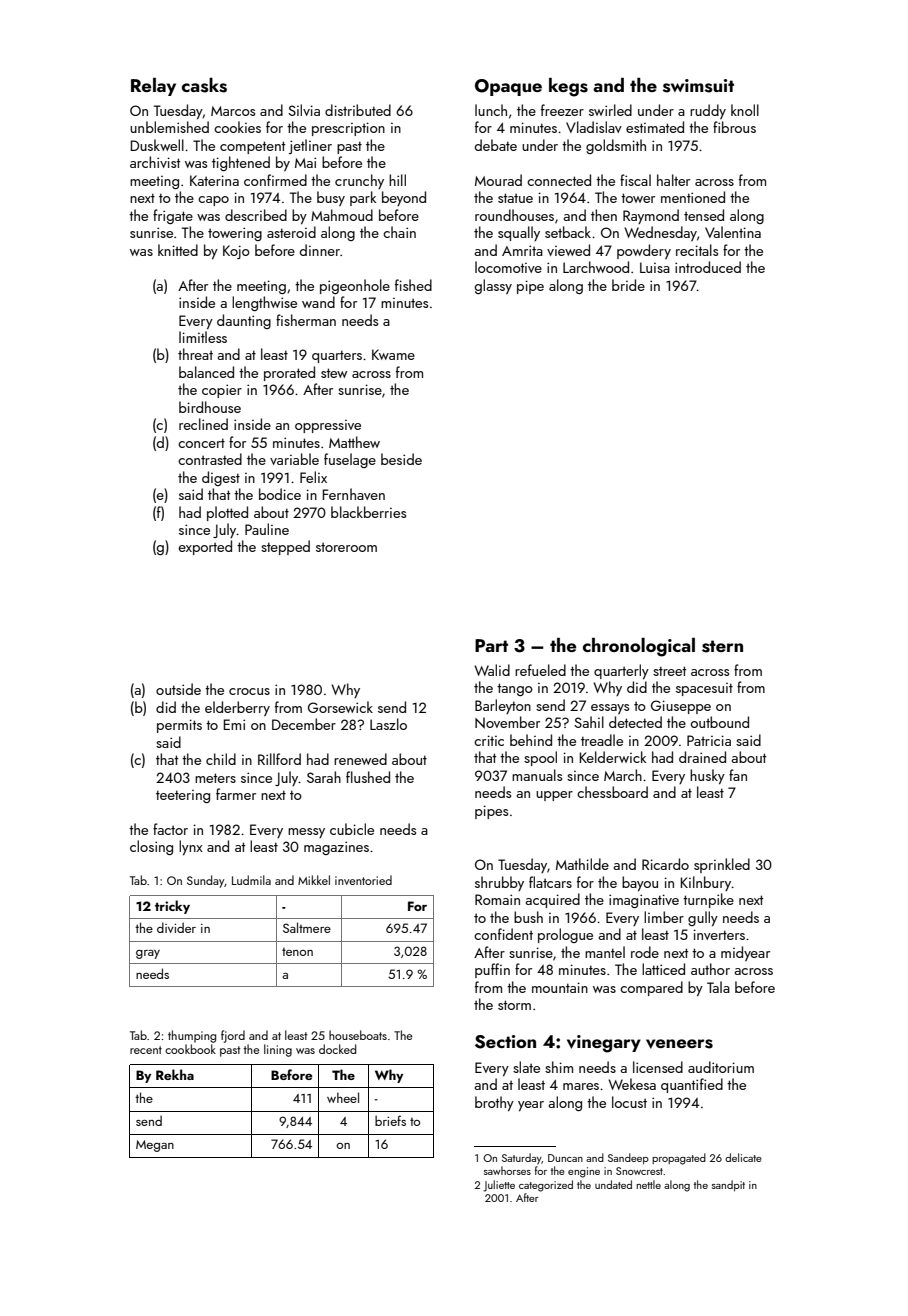 The height and width of the image is (1316, 908). I want to click on Opaque, so click(508, 87).
